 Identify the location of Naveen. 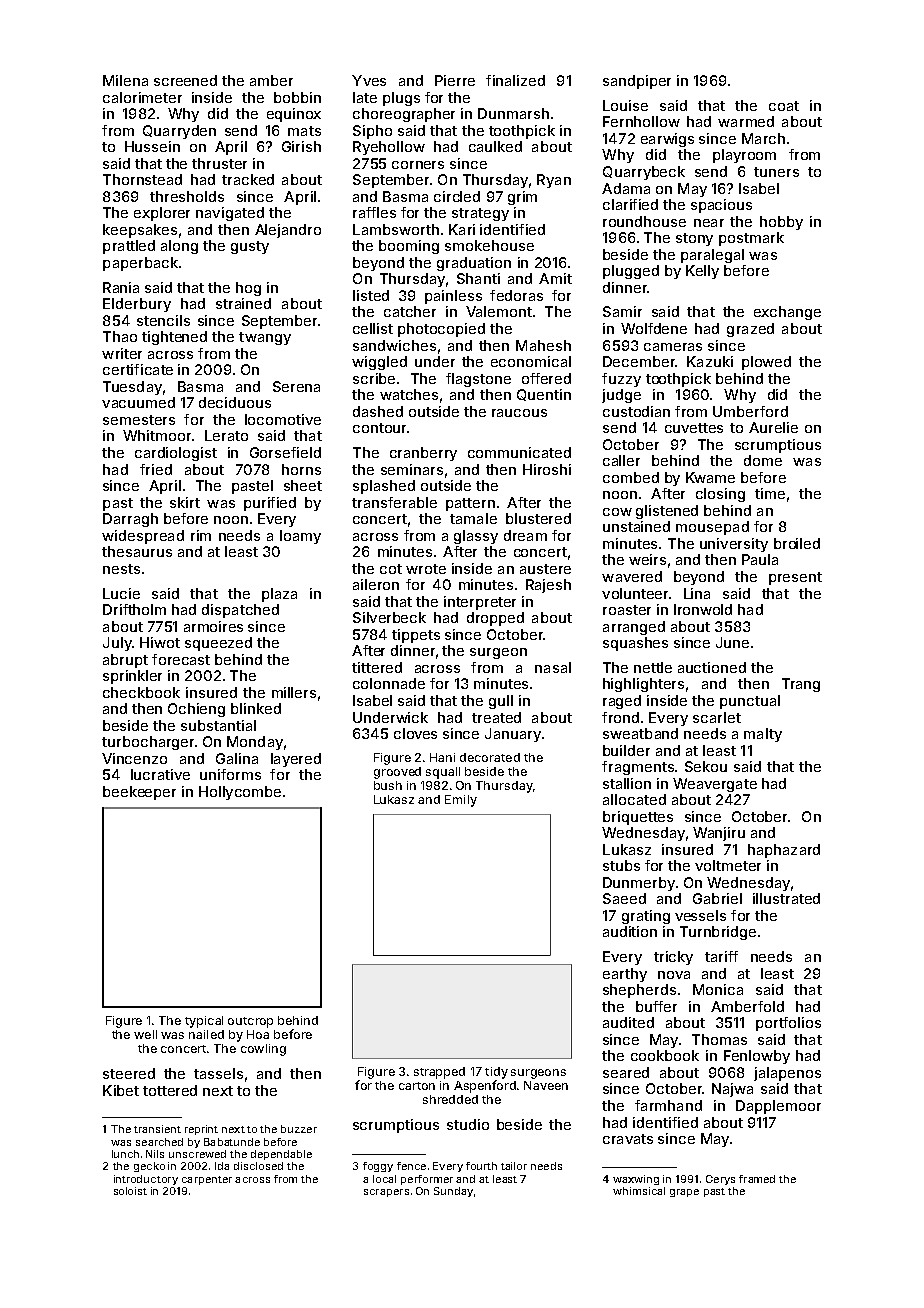
(546, 1085).
